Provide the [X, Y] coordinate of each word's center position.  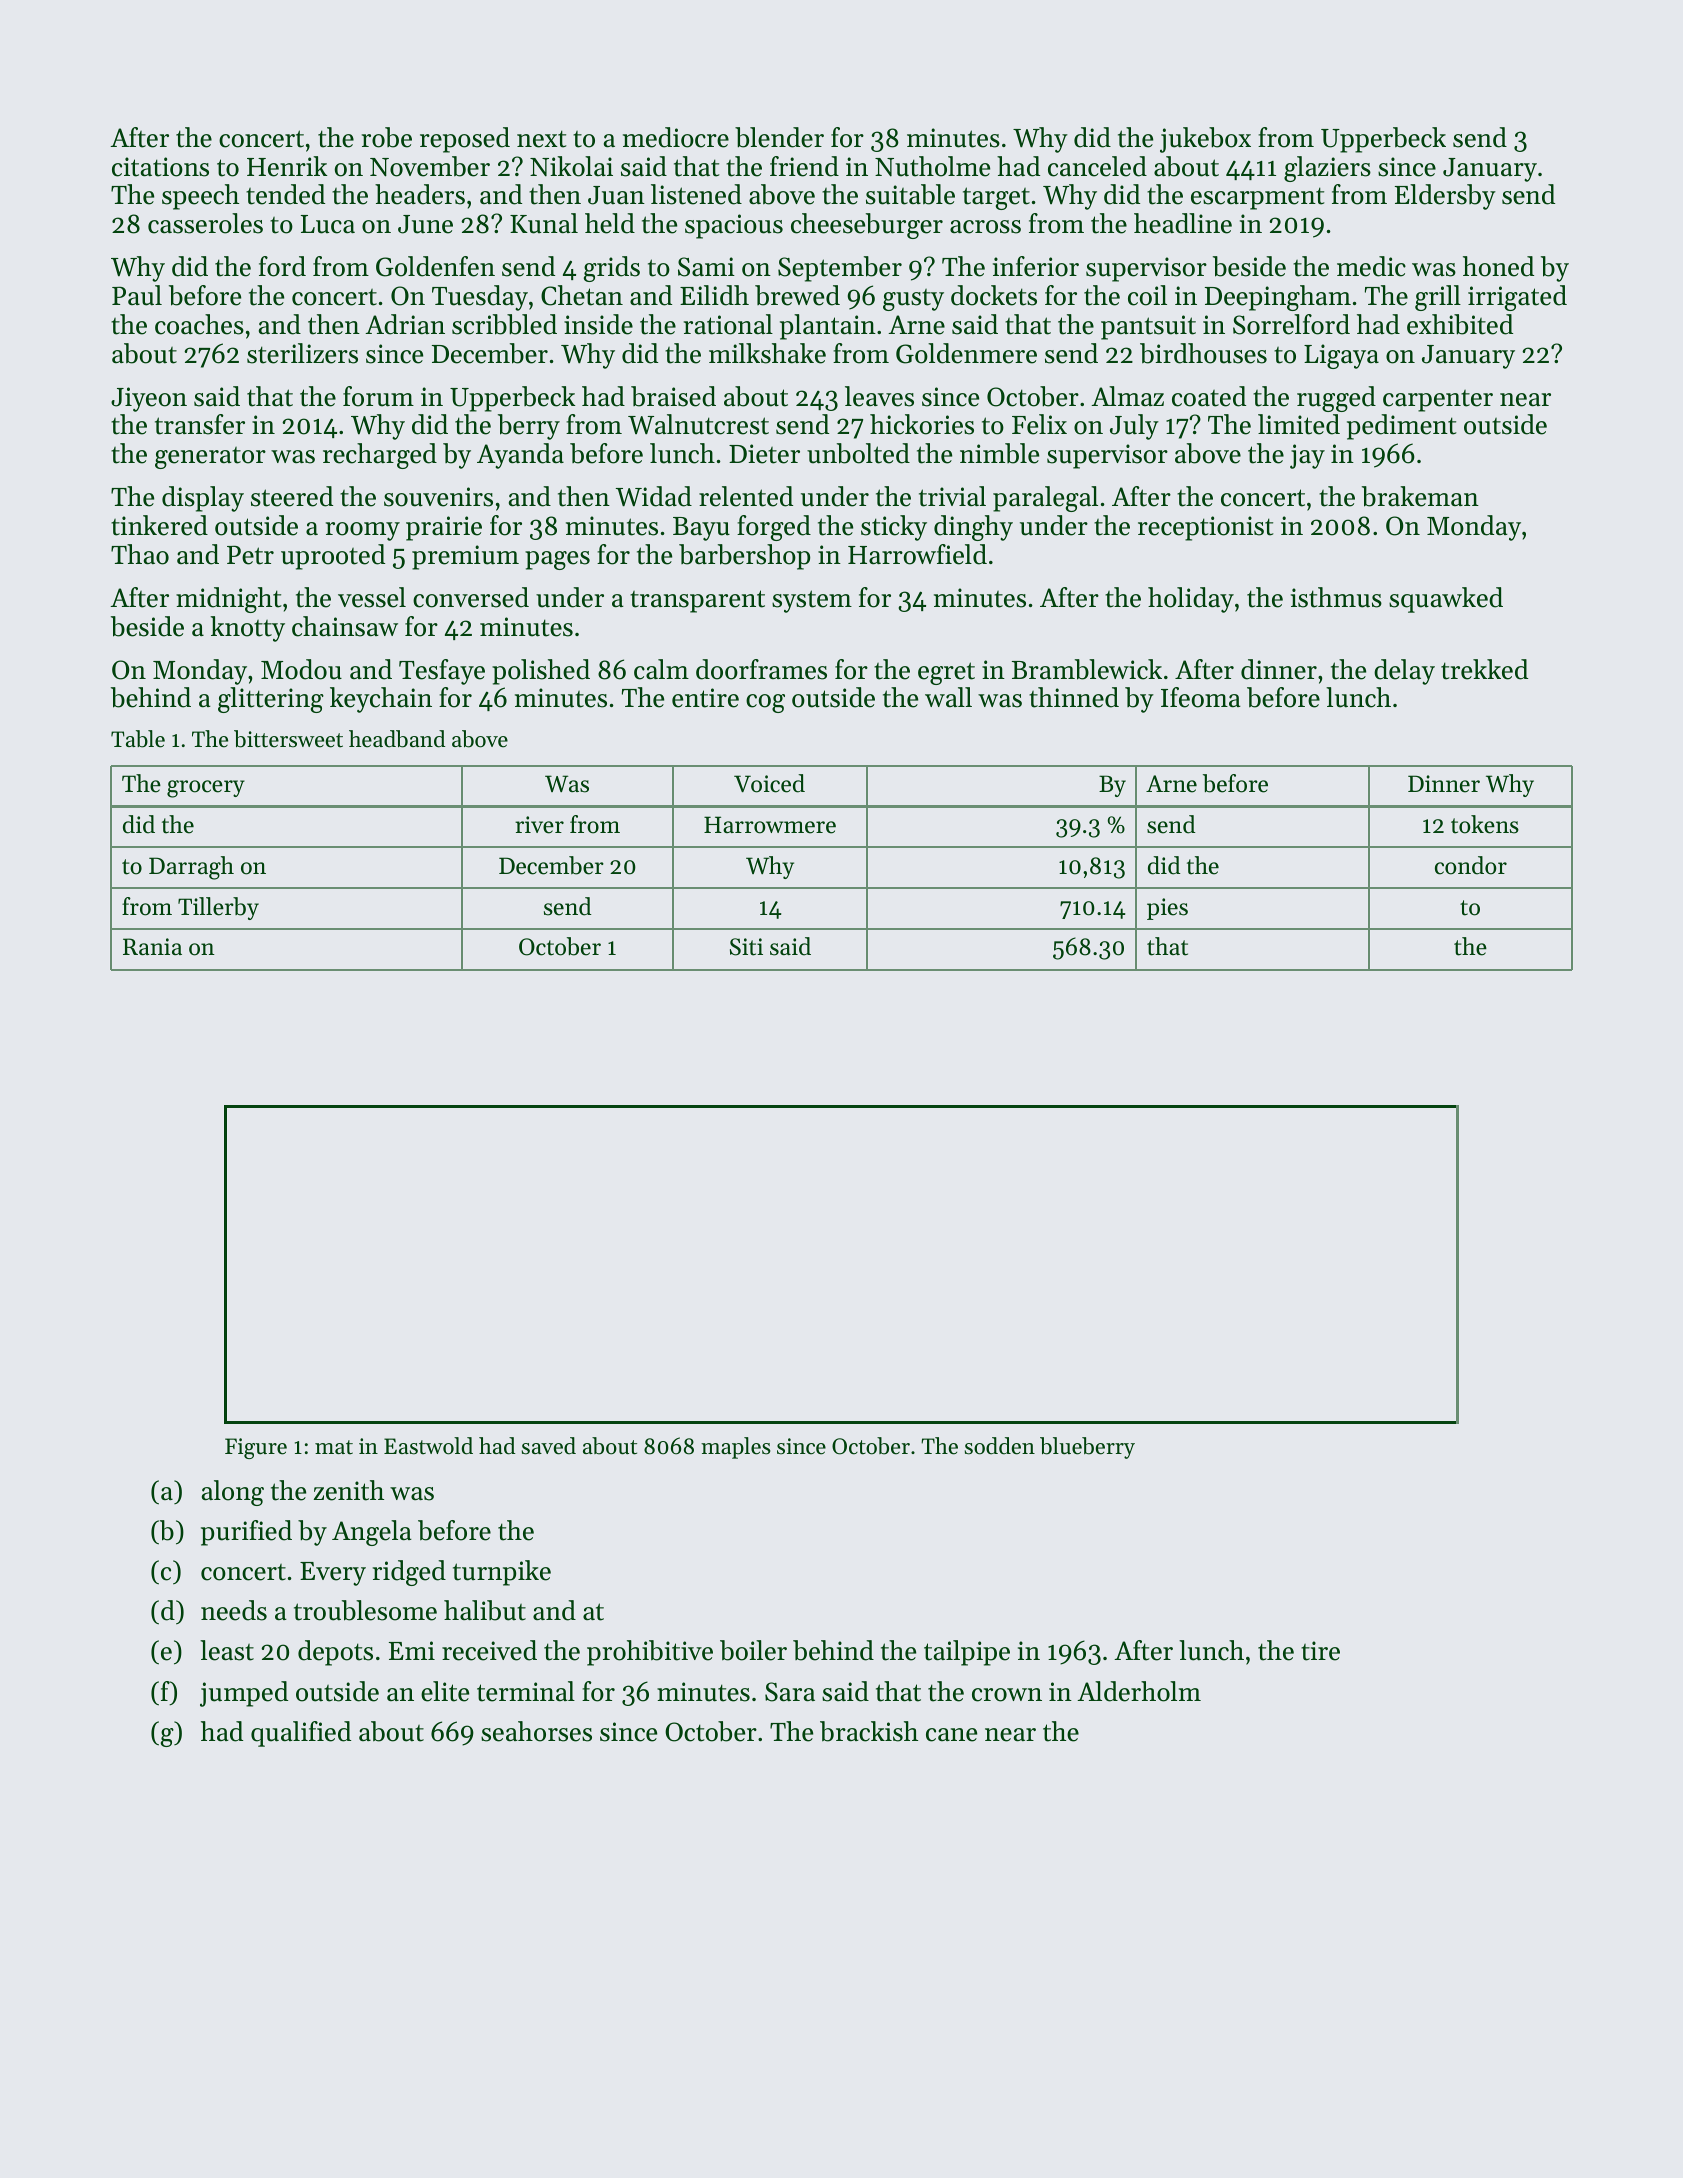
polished [541, 672]
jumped [244, 1694]
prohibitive [650, 1653]
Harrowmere [770, 825]
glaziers [1327, 169]
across [985, 227]
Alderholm [1139, 1691]
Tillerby [218, 908]
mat [334, 1447]
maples [736, 1448]
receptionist [1205, 528]
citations [160, 167]
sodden [1000, 1446]
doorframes [761, 669]
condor [1471, 865]
